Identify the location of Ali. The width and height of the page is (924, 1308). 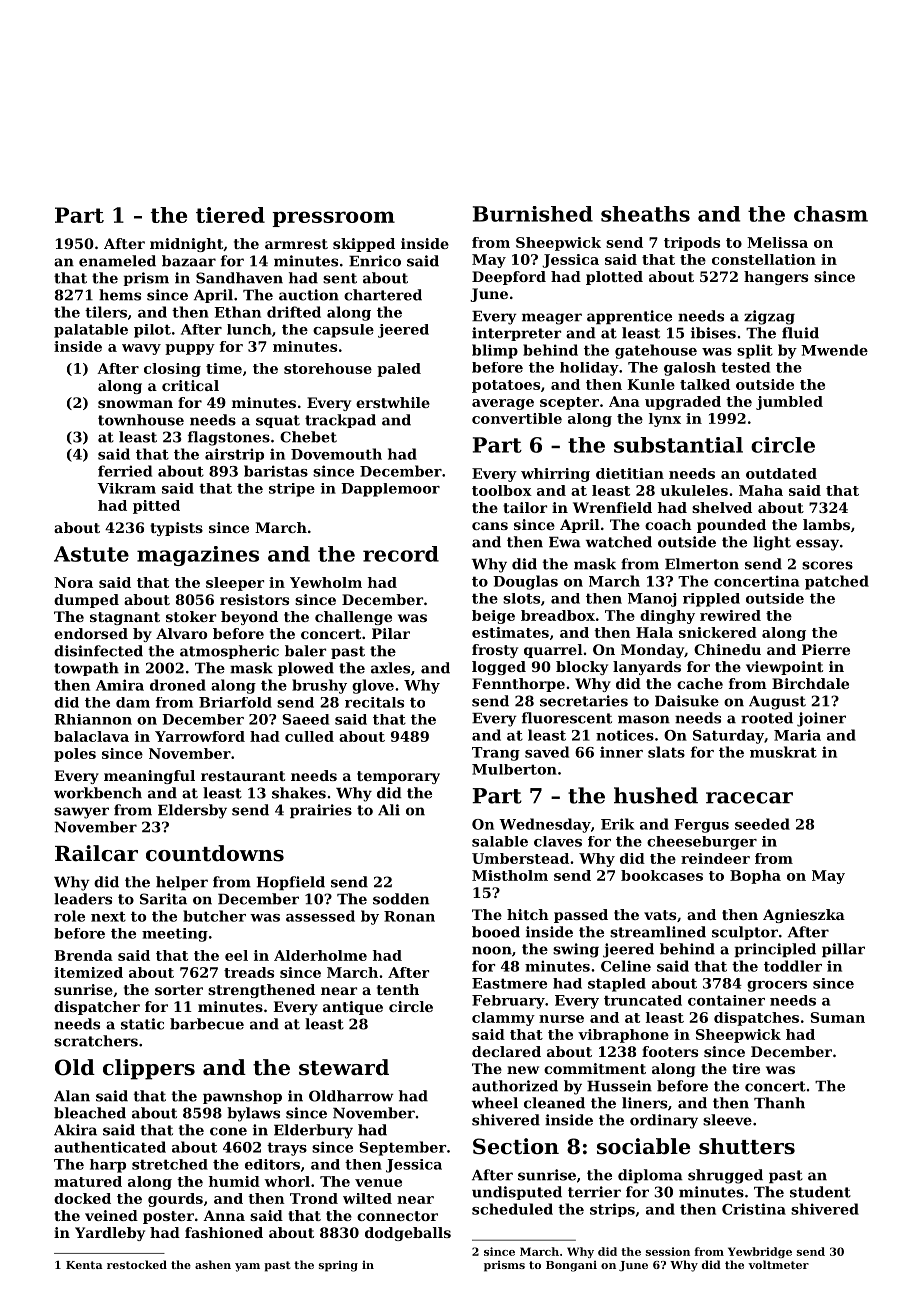
(389, 810).
